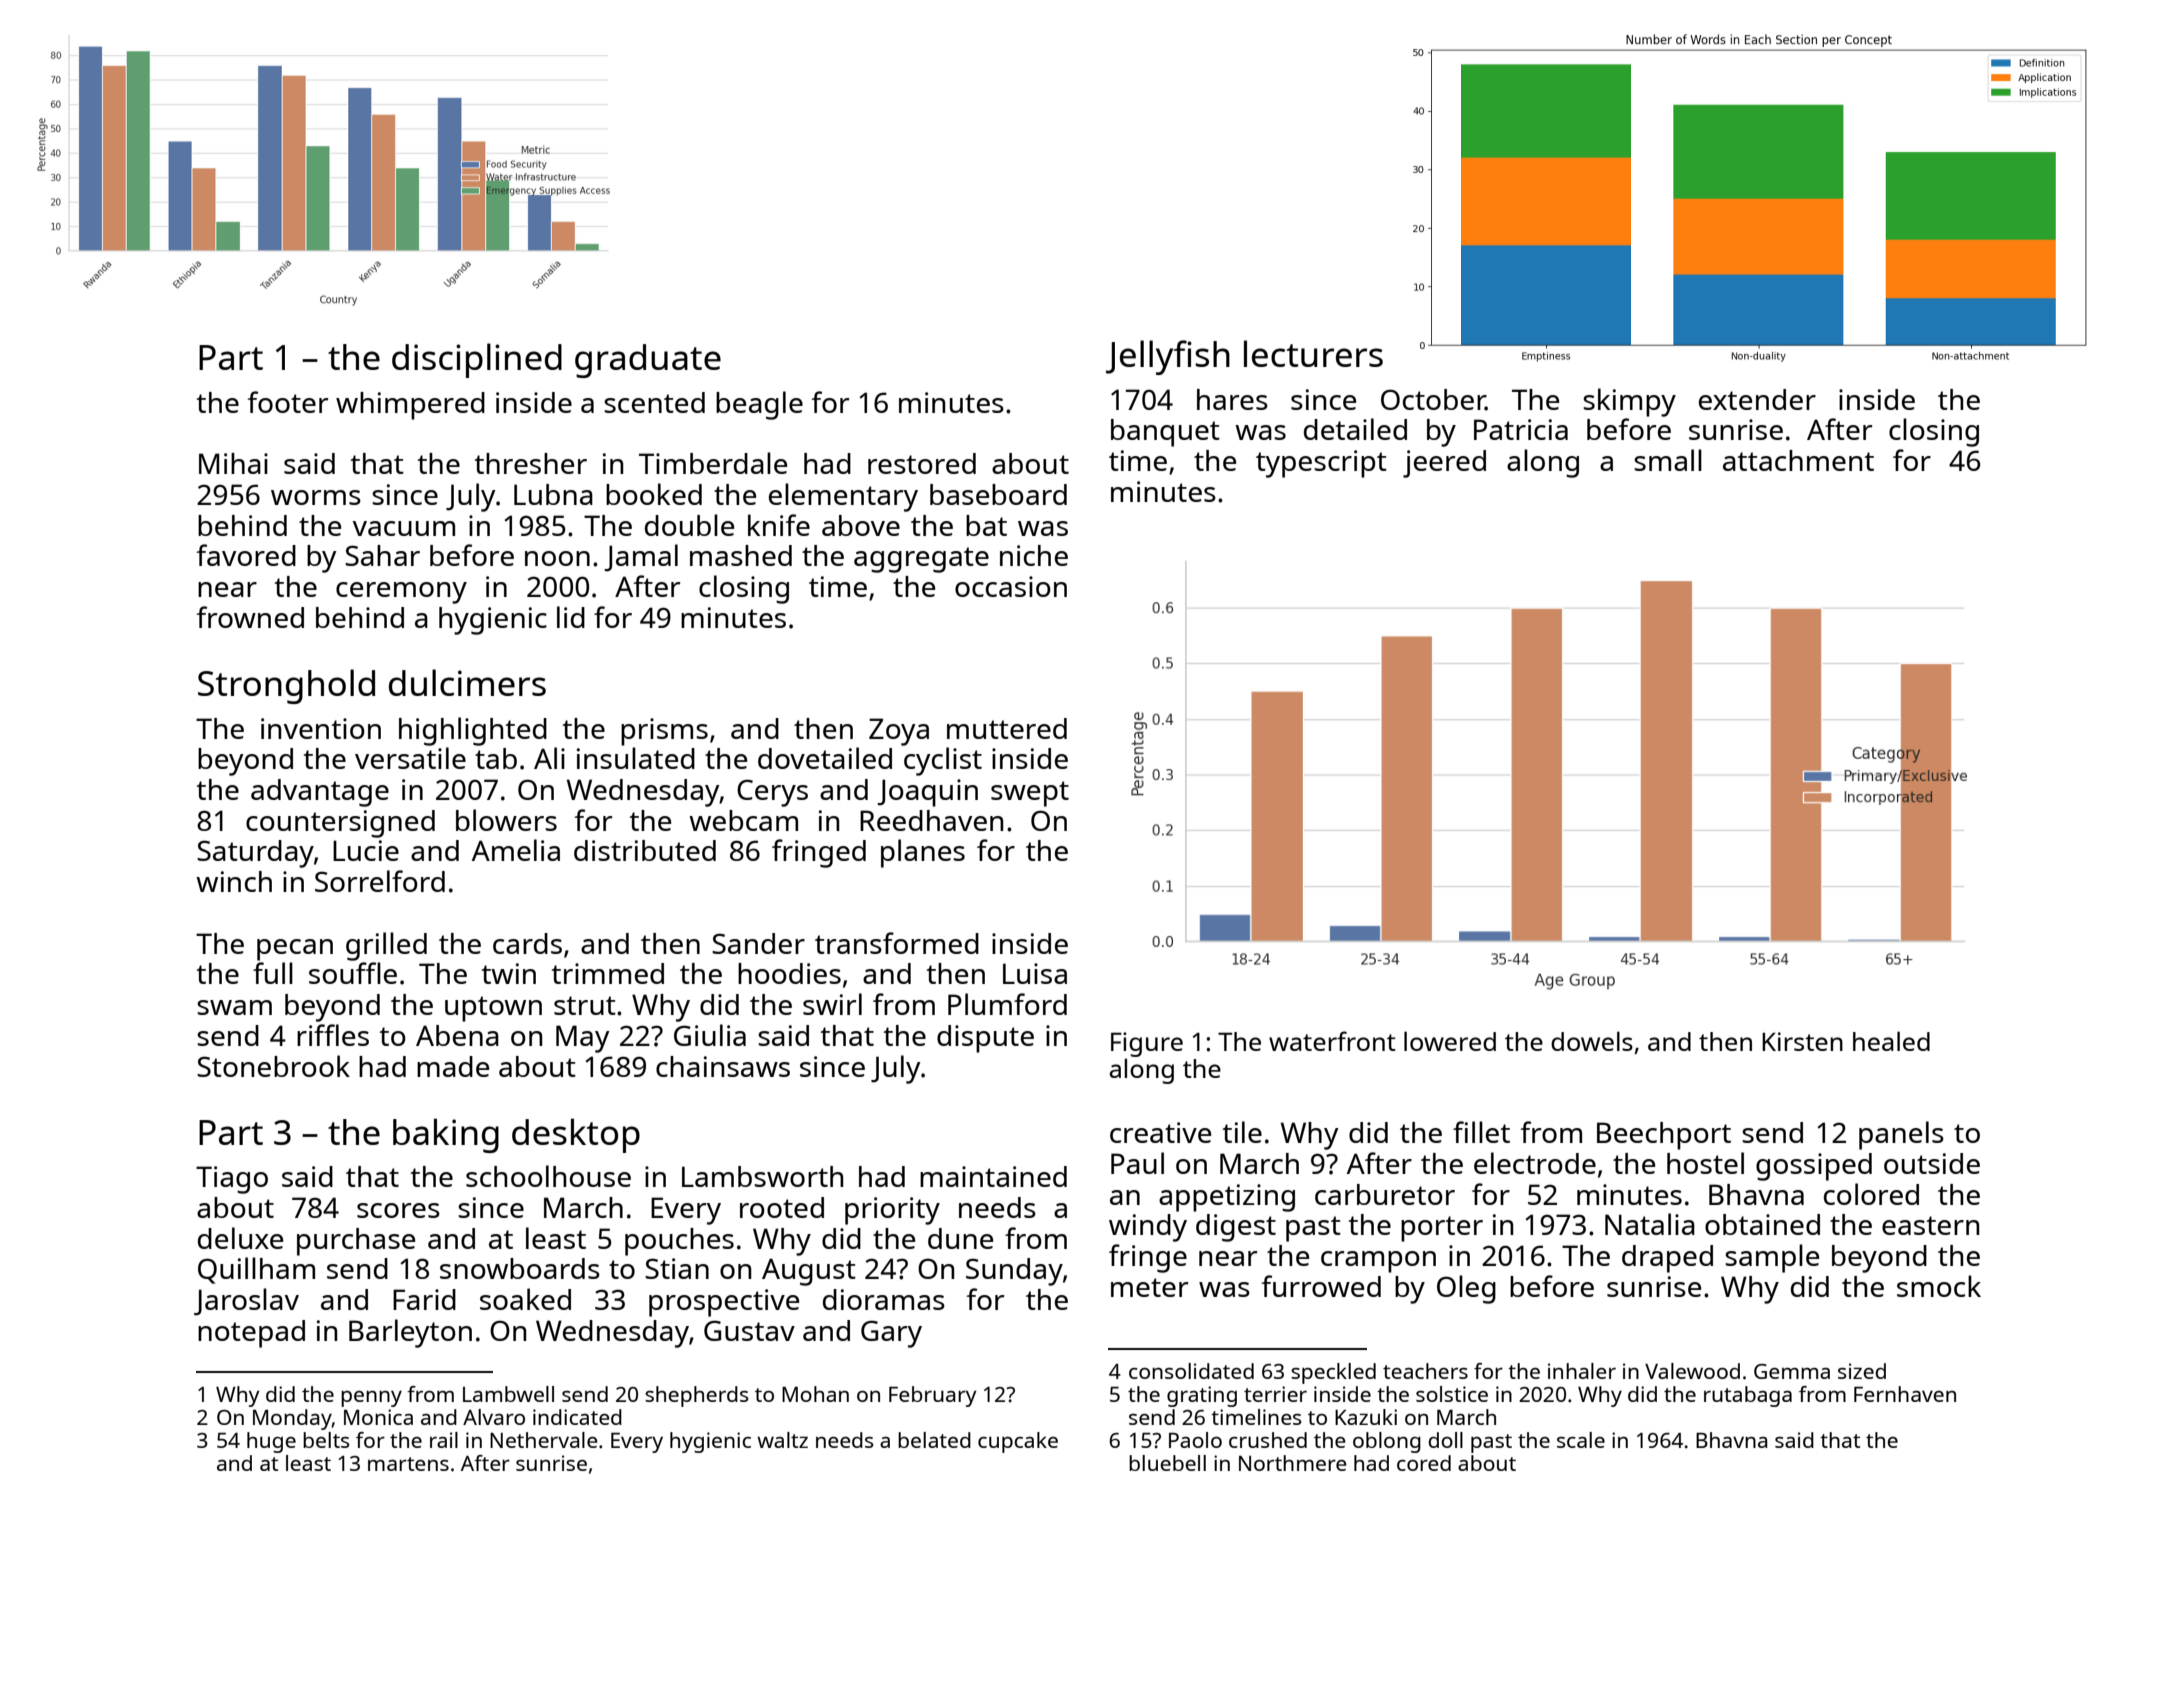 The image size is (2178, 1683). I want to click on lowered, so click(1450, 1041).
